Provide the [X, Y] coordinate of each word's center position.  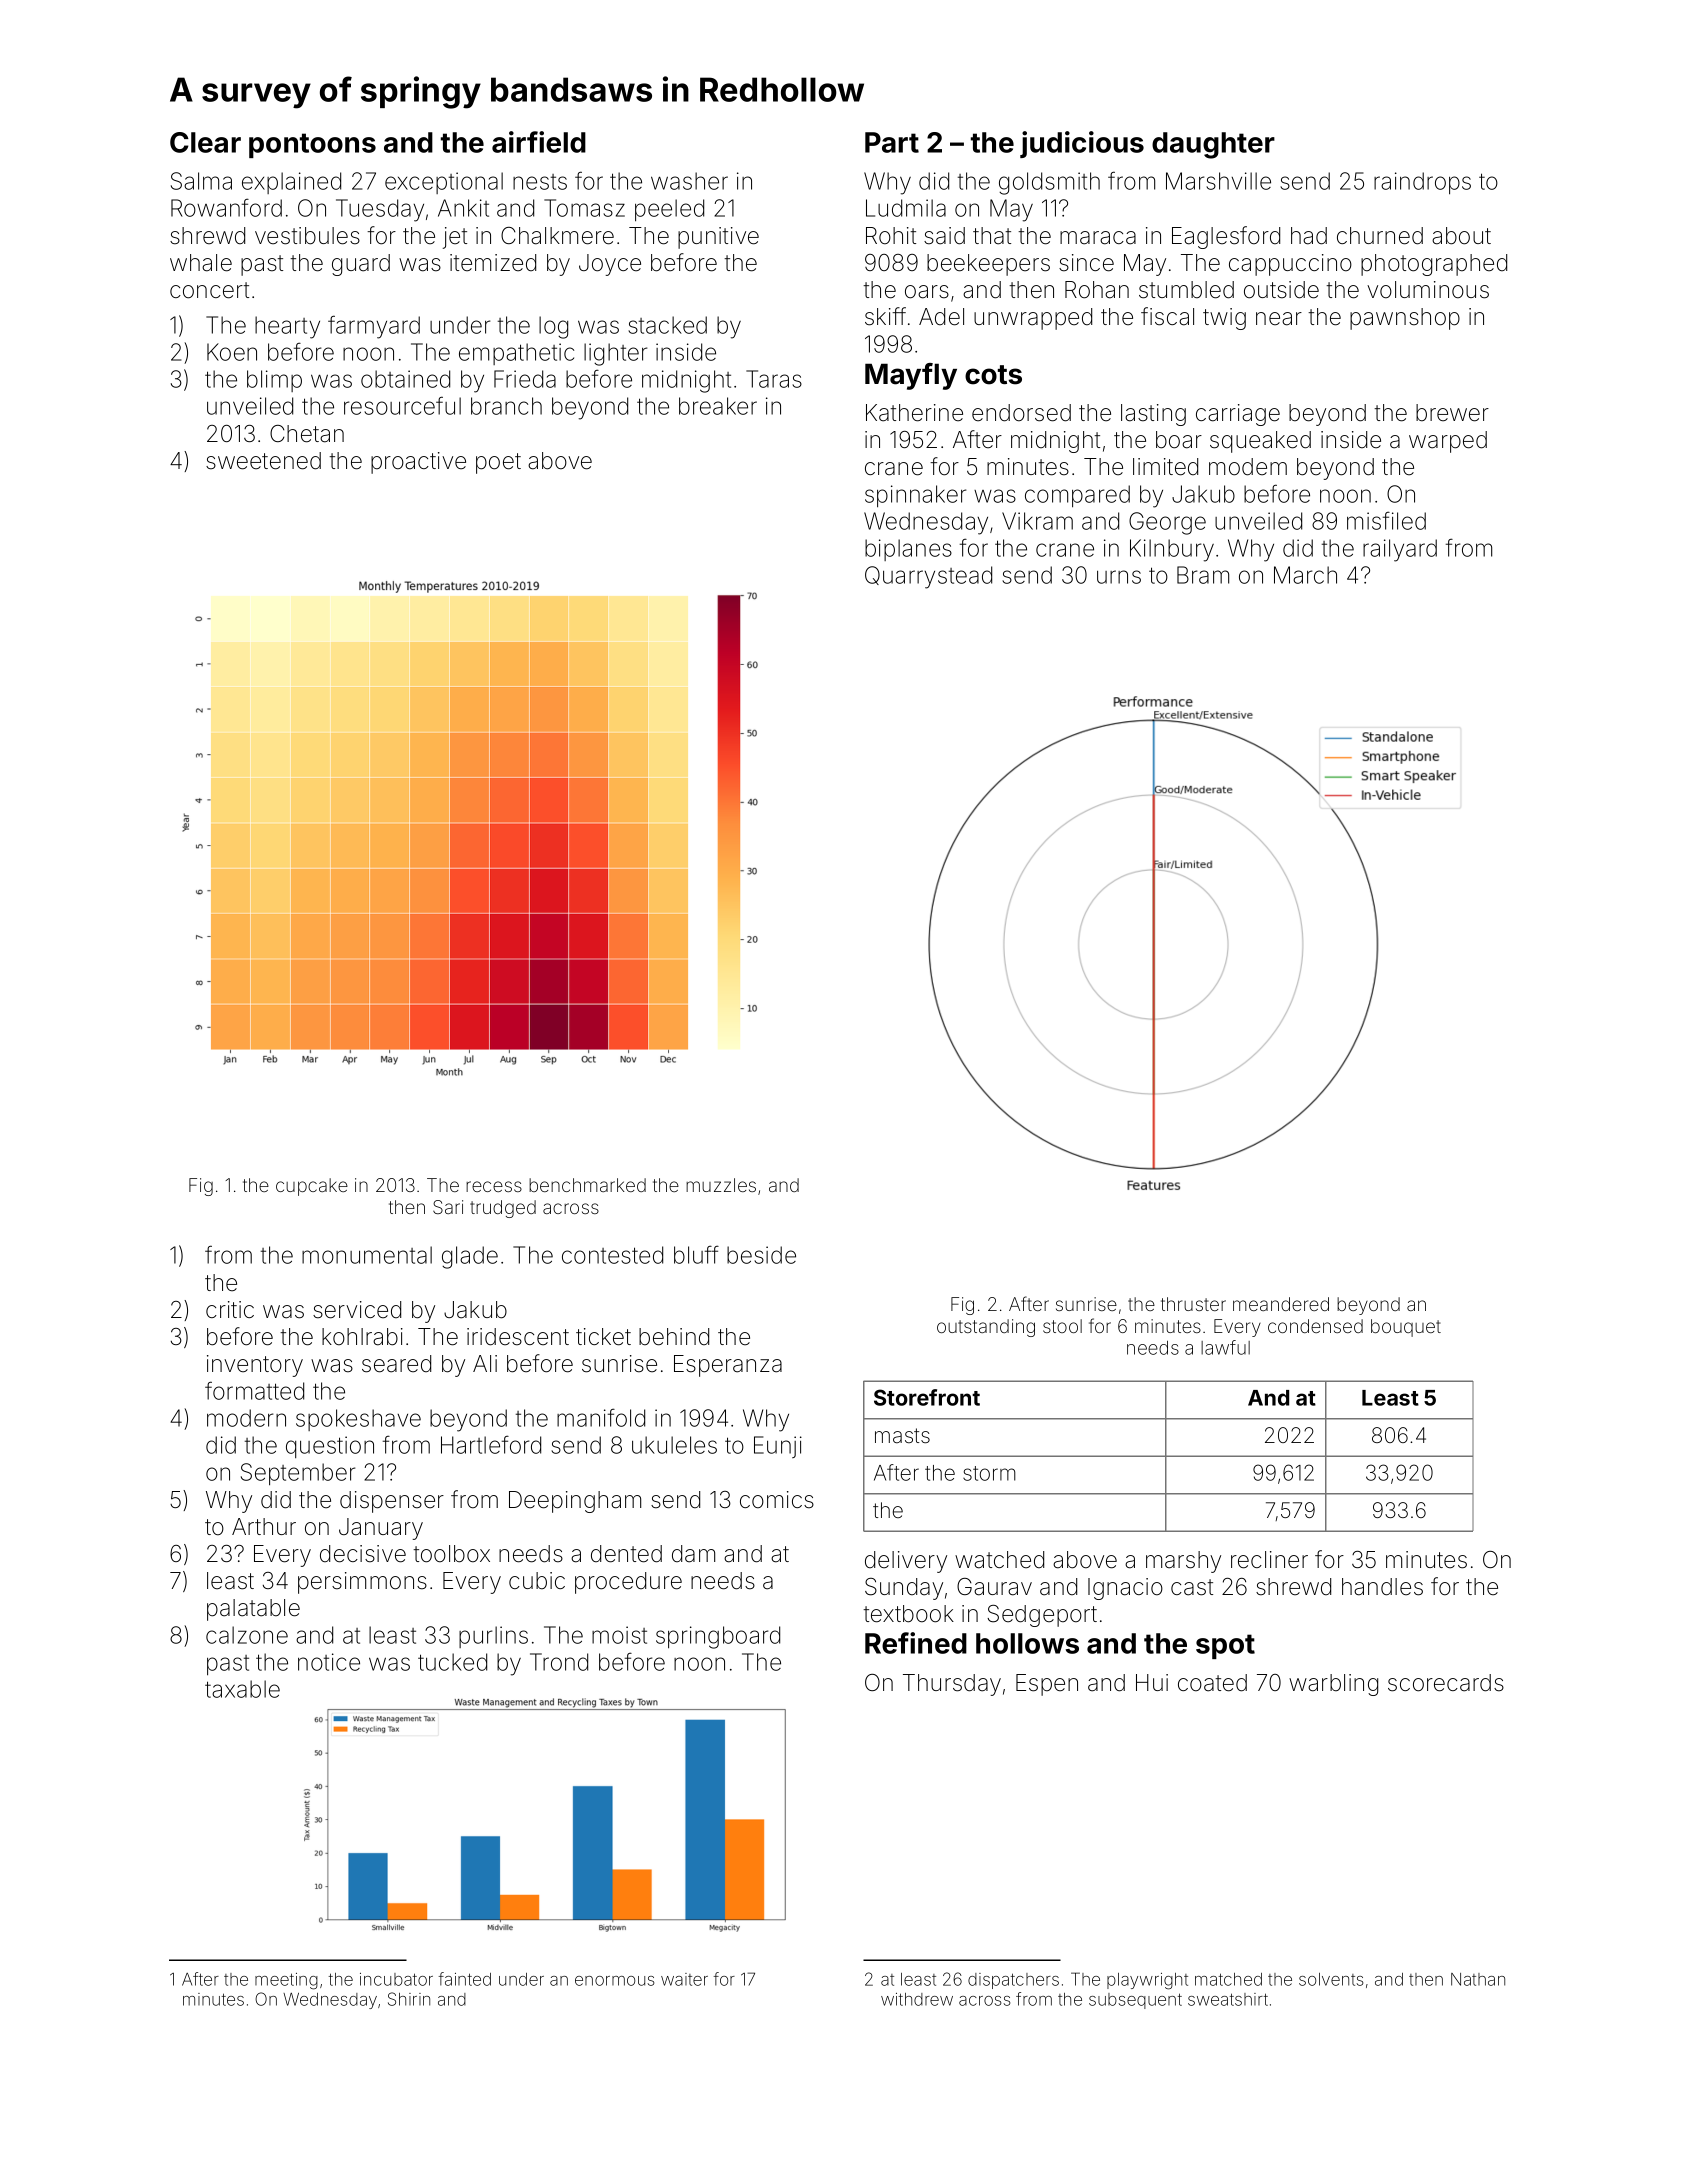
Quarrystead [928, 577]
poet [498, 463]
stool [1062, 1326]
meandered [1281, 1304]
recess [494, 1186]
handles [1382, 1587]
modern [246, 1418]
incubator [396, 1979]
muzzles [721, 1185]
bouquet [1406, 1328]
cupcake [312, 1187]
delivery [906, 1562]
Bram [1203, 575]
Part [892, 142]
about [1461, 236]
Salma [201, 181]
